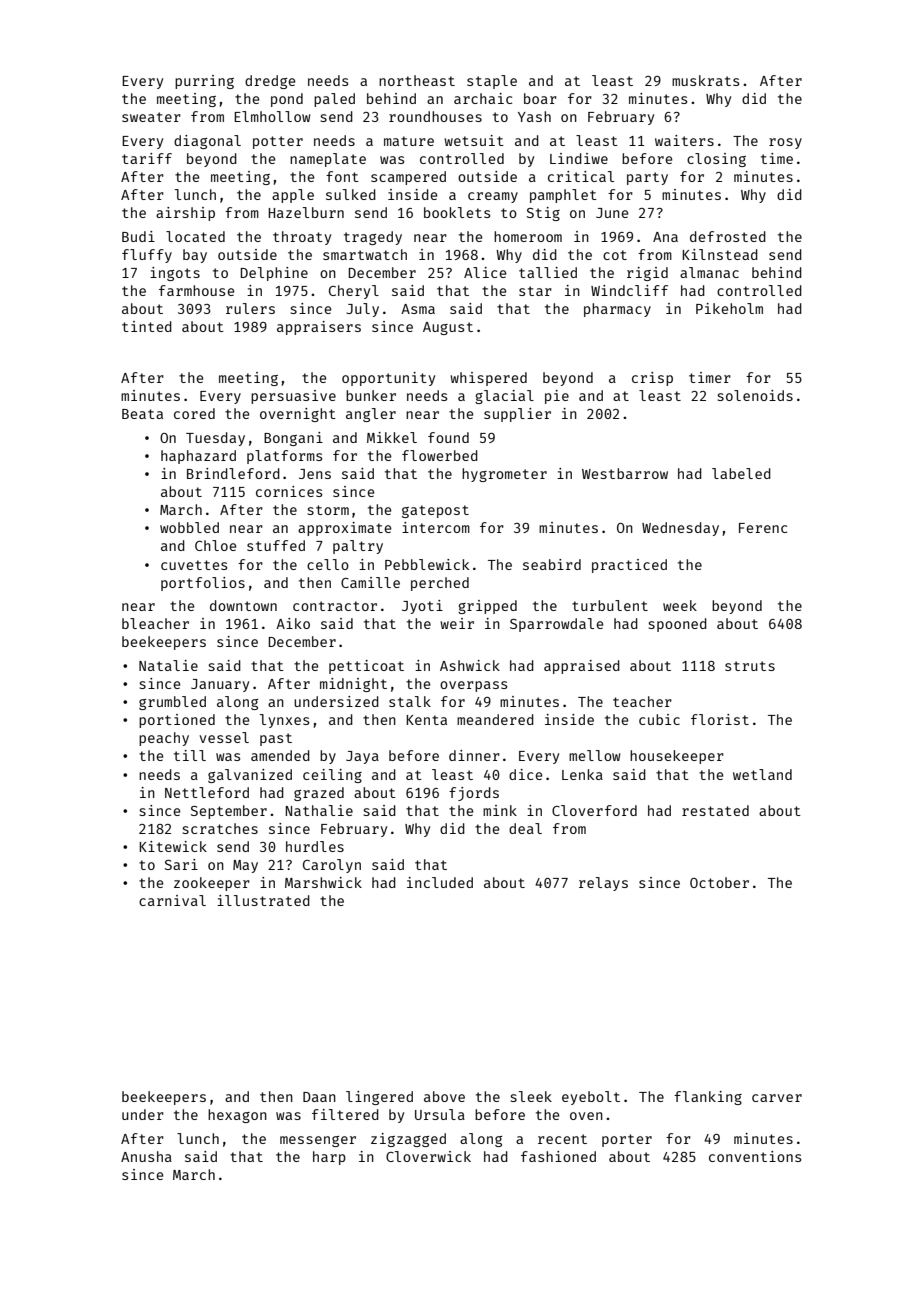 Image resolution: width=924 pixels, height=1308 pixels. What do you see at coordinates (418, 309) in the page?
I see `Asma` at bounding box center [418, 309].
